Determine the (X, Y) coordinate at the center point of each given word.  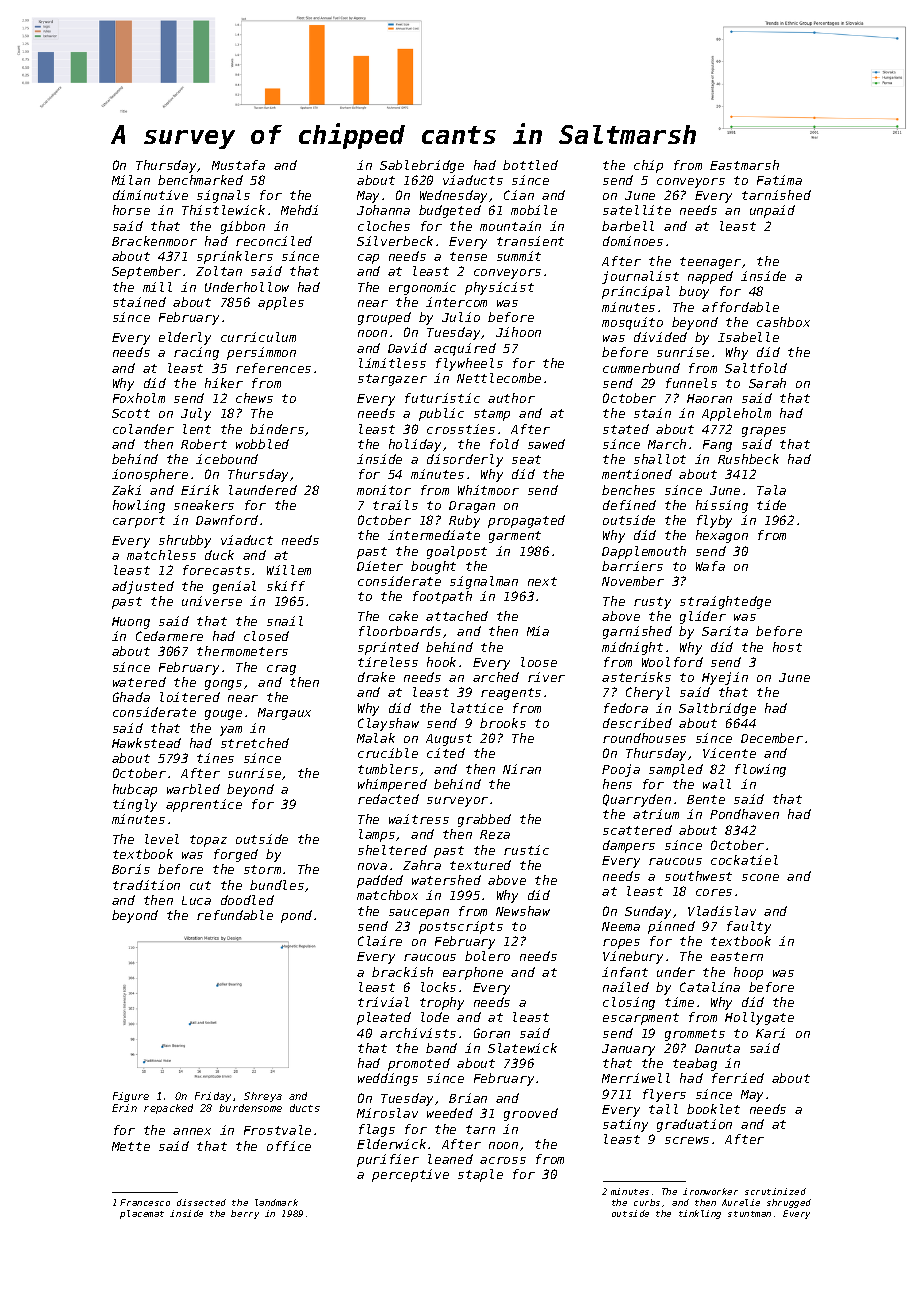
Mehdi (299, 210)
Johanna (383, 210)
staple (480, 1175)
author (511, 398)
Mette (131, 1146)
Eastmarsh (744, 165)
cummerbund (641, 368)
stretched (255, 743)
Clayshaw (388, 724)
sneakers (204, 505)
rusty (652, 603)
